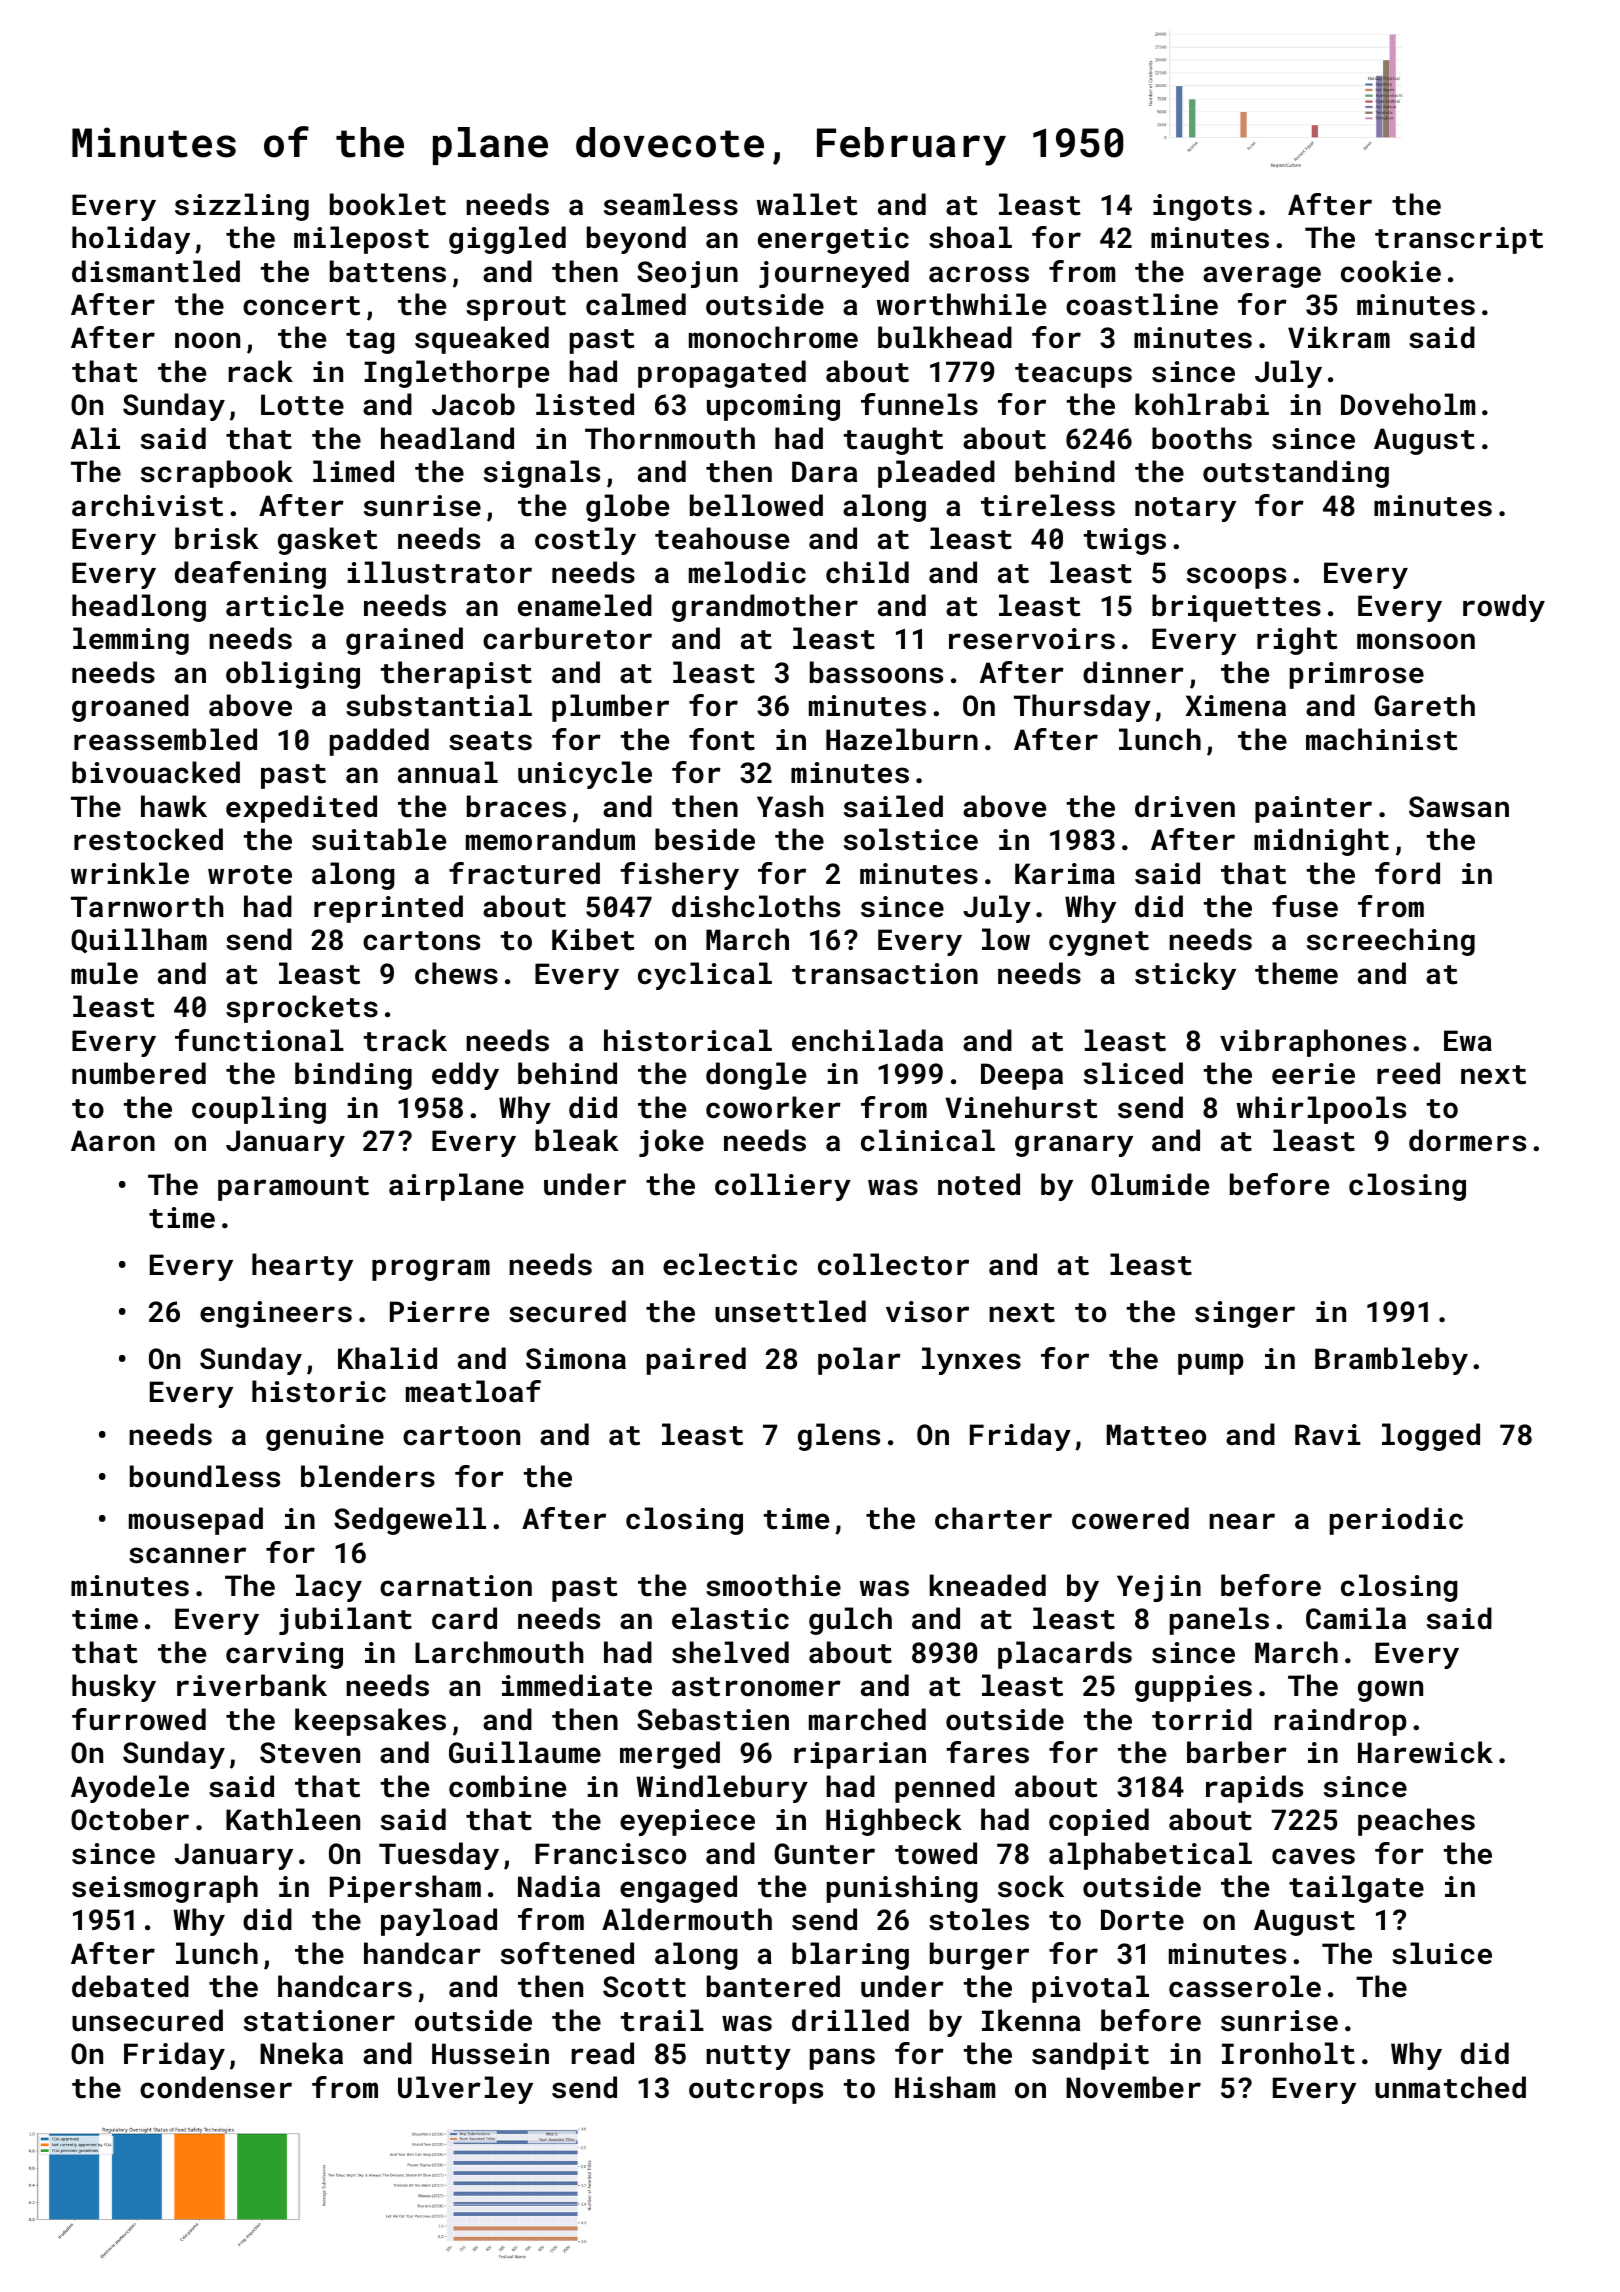  Describe the element at coordinates (293, 675) in the document. I see `obliging` at that location.
